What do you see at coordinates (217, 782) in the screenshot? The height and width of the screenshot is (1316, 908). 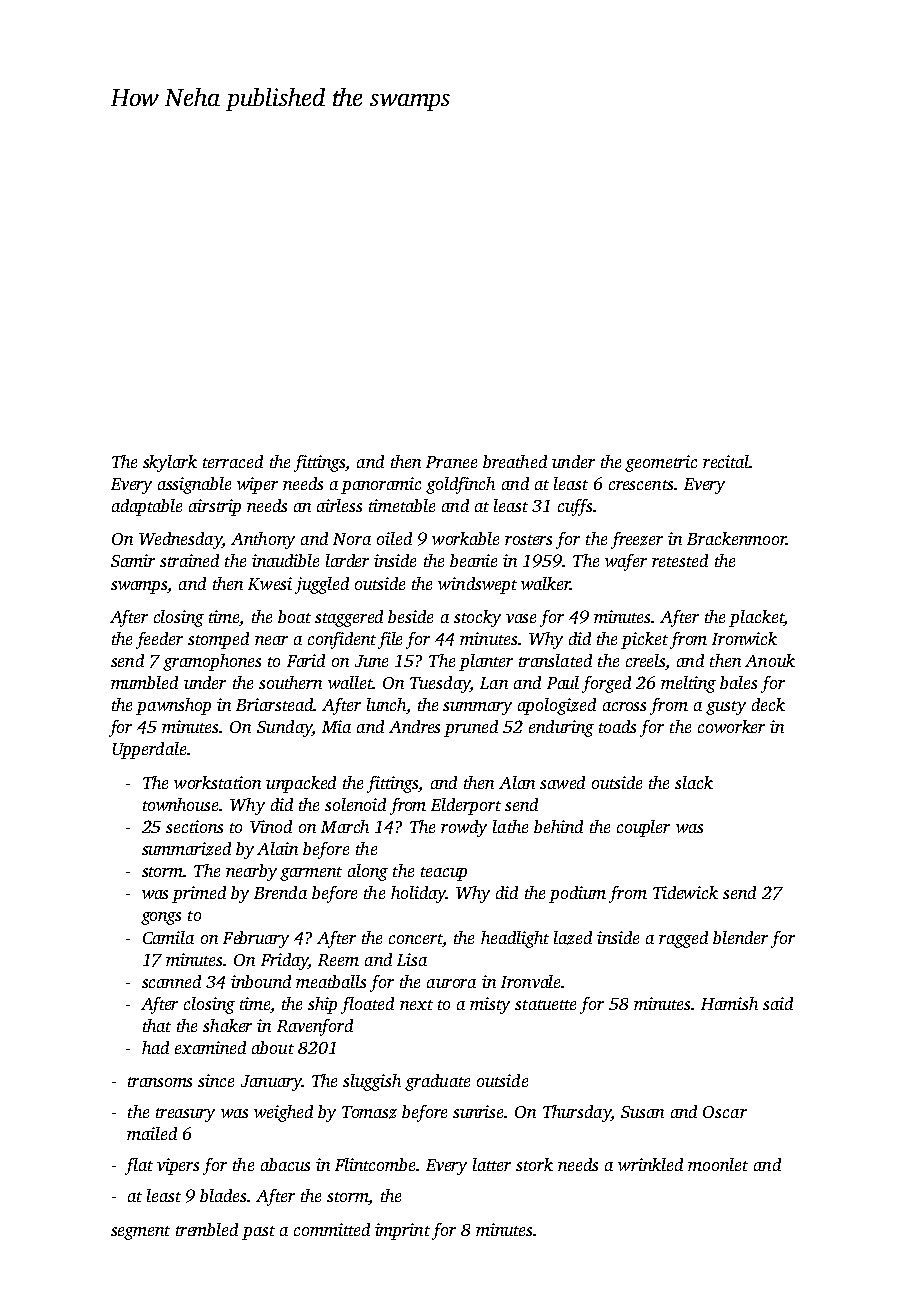 I see `workstation` at bounding box center [217, 782].
